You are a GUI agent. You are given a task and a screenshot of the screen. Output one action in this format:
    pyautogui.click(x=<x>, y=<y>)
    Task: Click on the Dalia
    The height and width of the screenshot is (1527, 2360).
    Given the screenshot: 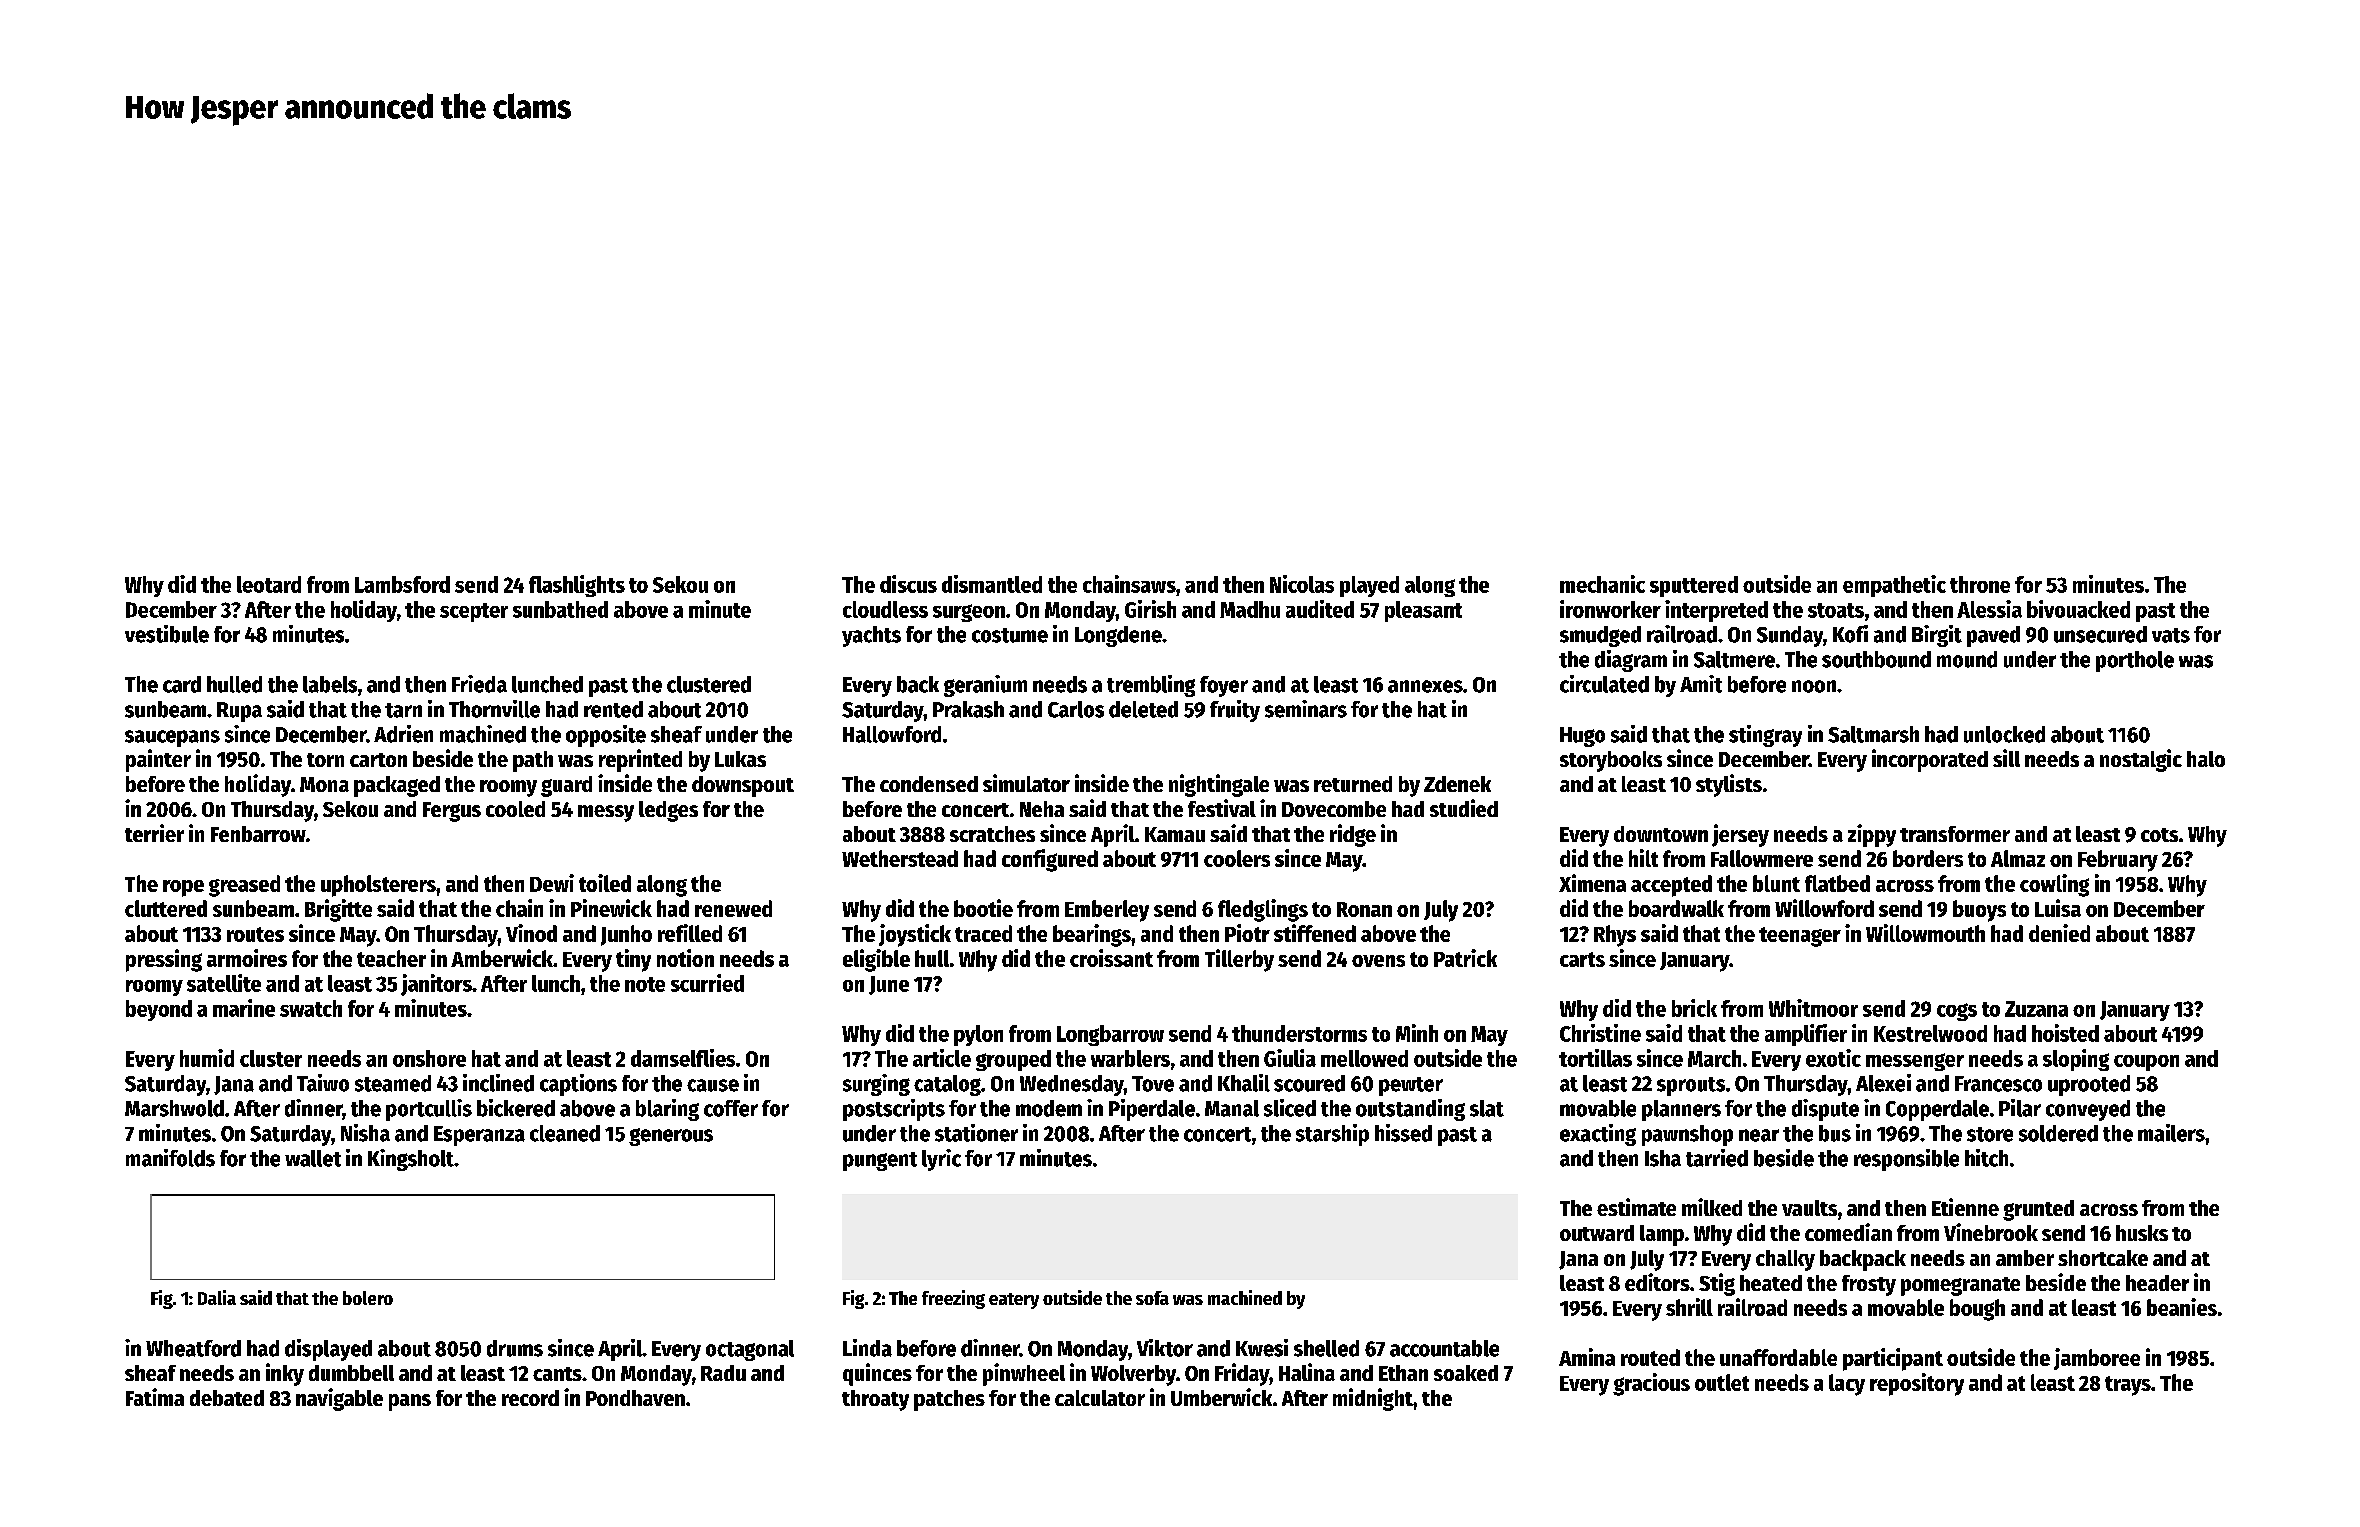 What is the action you would take?
    pyautogui.click(x=217, y=1297)
